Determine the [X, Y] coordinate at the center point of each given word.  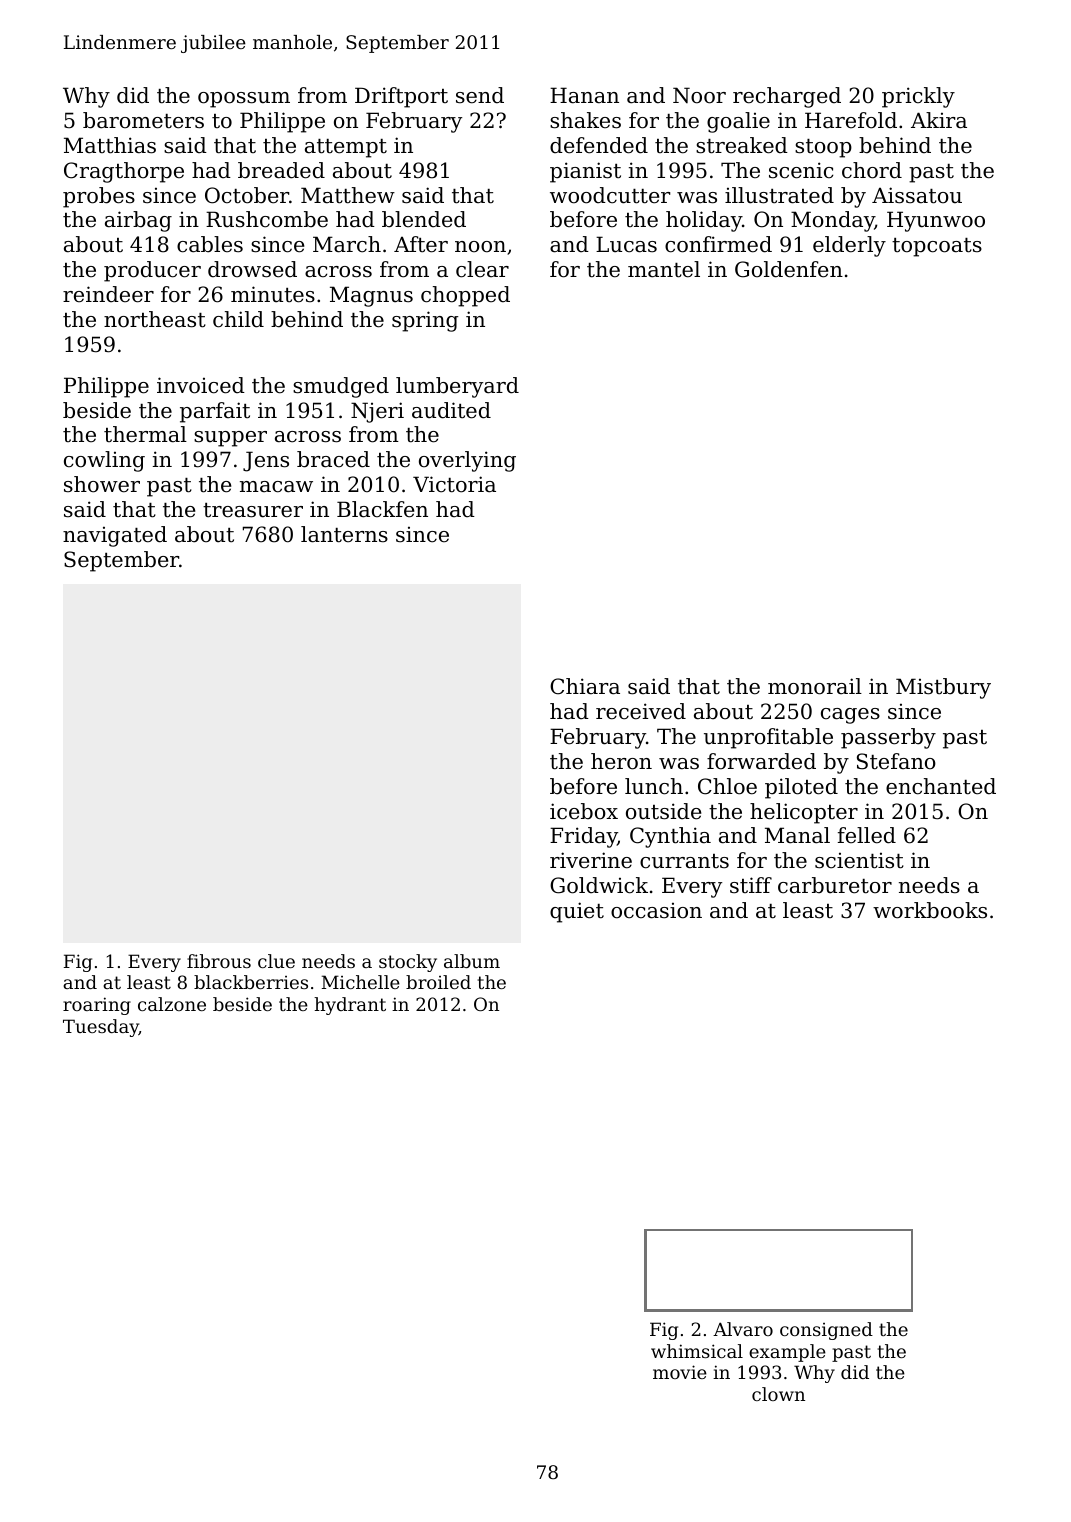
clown [778, 1394]
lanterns [344, 534]
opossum [244, 100]
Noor [699, 95]
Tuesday [101, 1028]
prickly [918, 97]
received [641, 711]
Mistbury [943, 688]
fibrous [219, 961]
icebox [584, 811]
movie [680, 1372]
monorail [815, 686]
